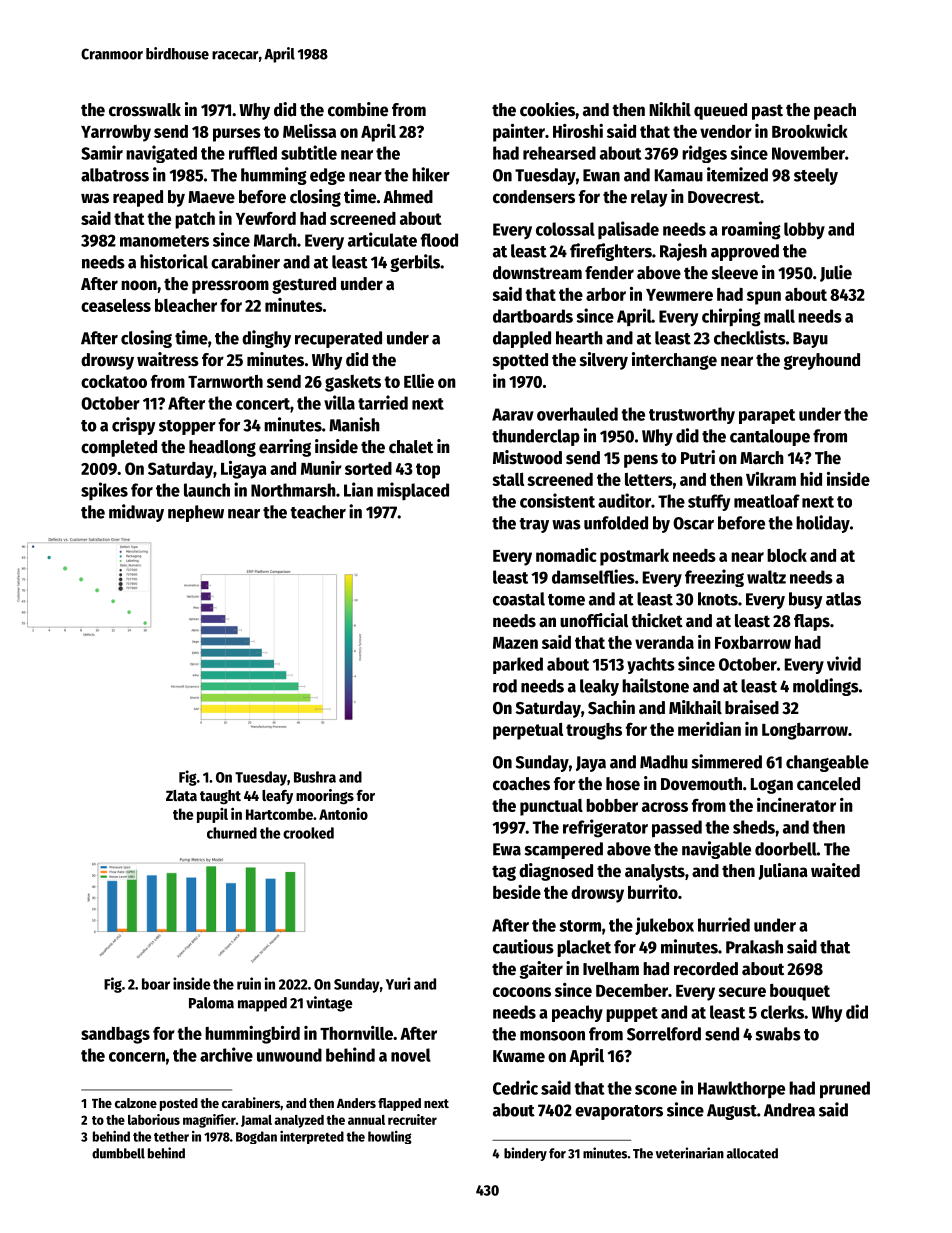 This page has height=1233, width=952. Describe the element at coordinates (835, 870) in the page. I see `waited` at that location.
